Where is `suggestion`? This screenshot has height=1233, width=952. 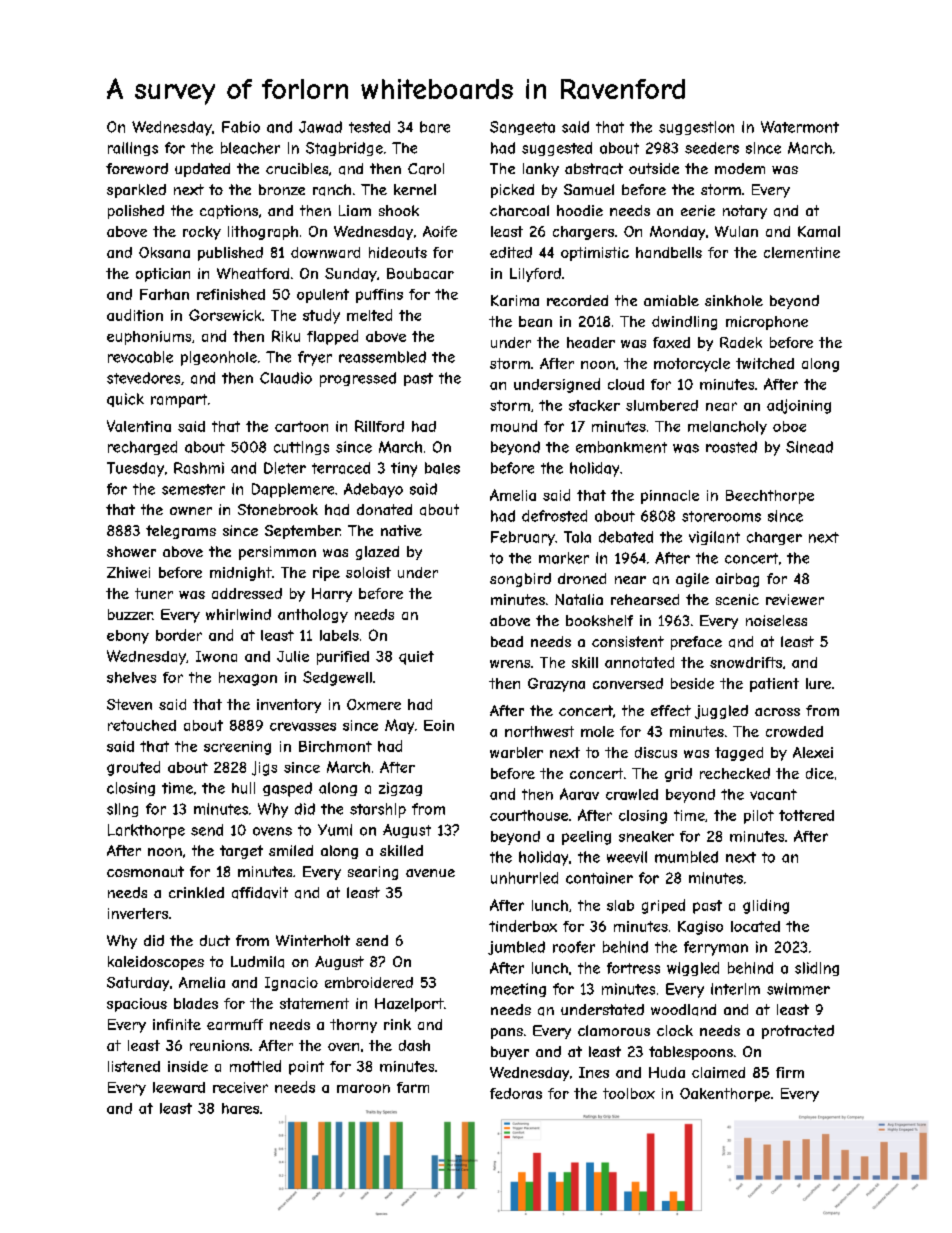
suggestion is located at coordinates (696, 128).
